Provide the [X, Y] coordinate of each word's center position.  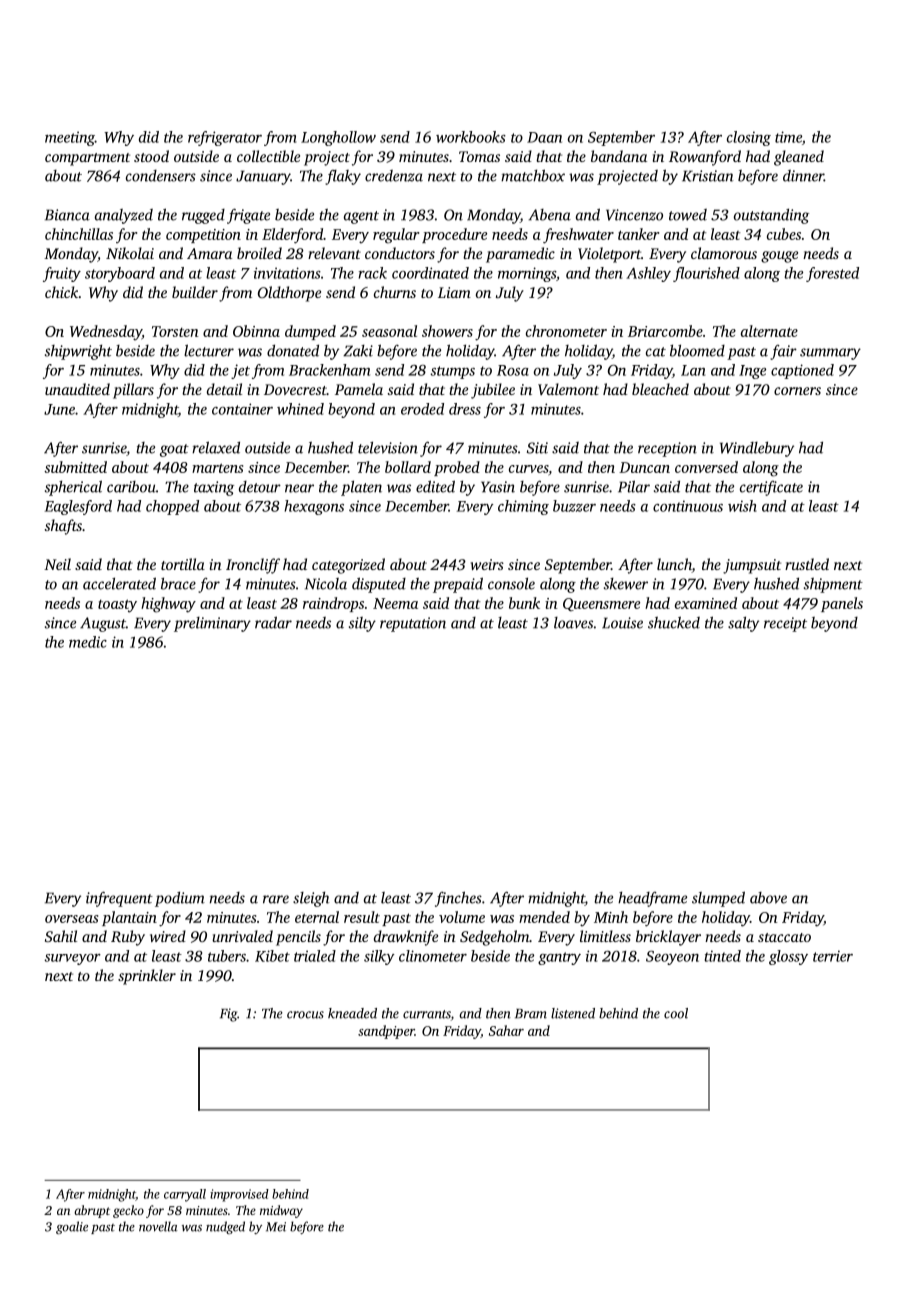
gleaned [799, 158]
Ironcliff [253, 566]
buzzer [574, 506]
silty [362, 624]
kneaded [352, 1013]
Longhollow [338, 138]
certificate [771, 488]
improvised [239, 1195]
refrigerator [225, 138]
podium [180, 899]
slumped [718, 899]
